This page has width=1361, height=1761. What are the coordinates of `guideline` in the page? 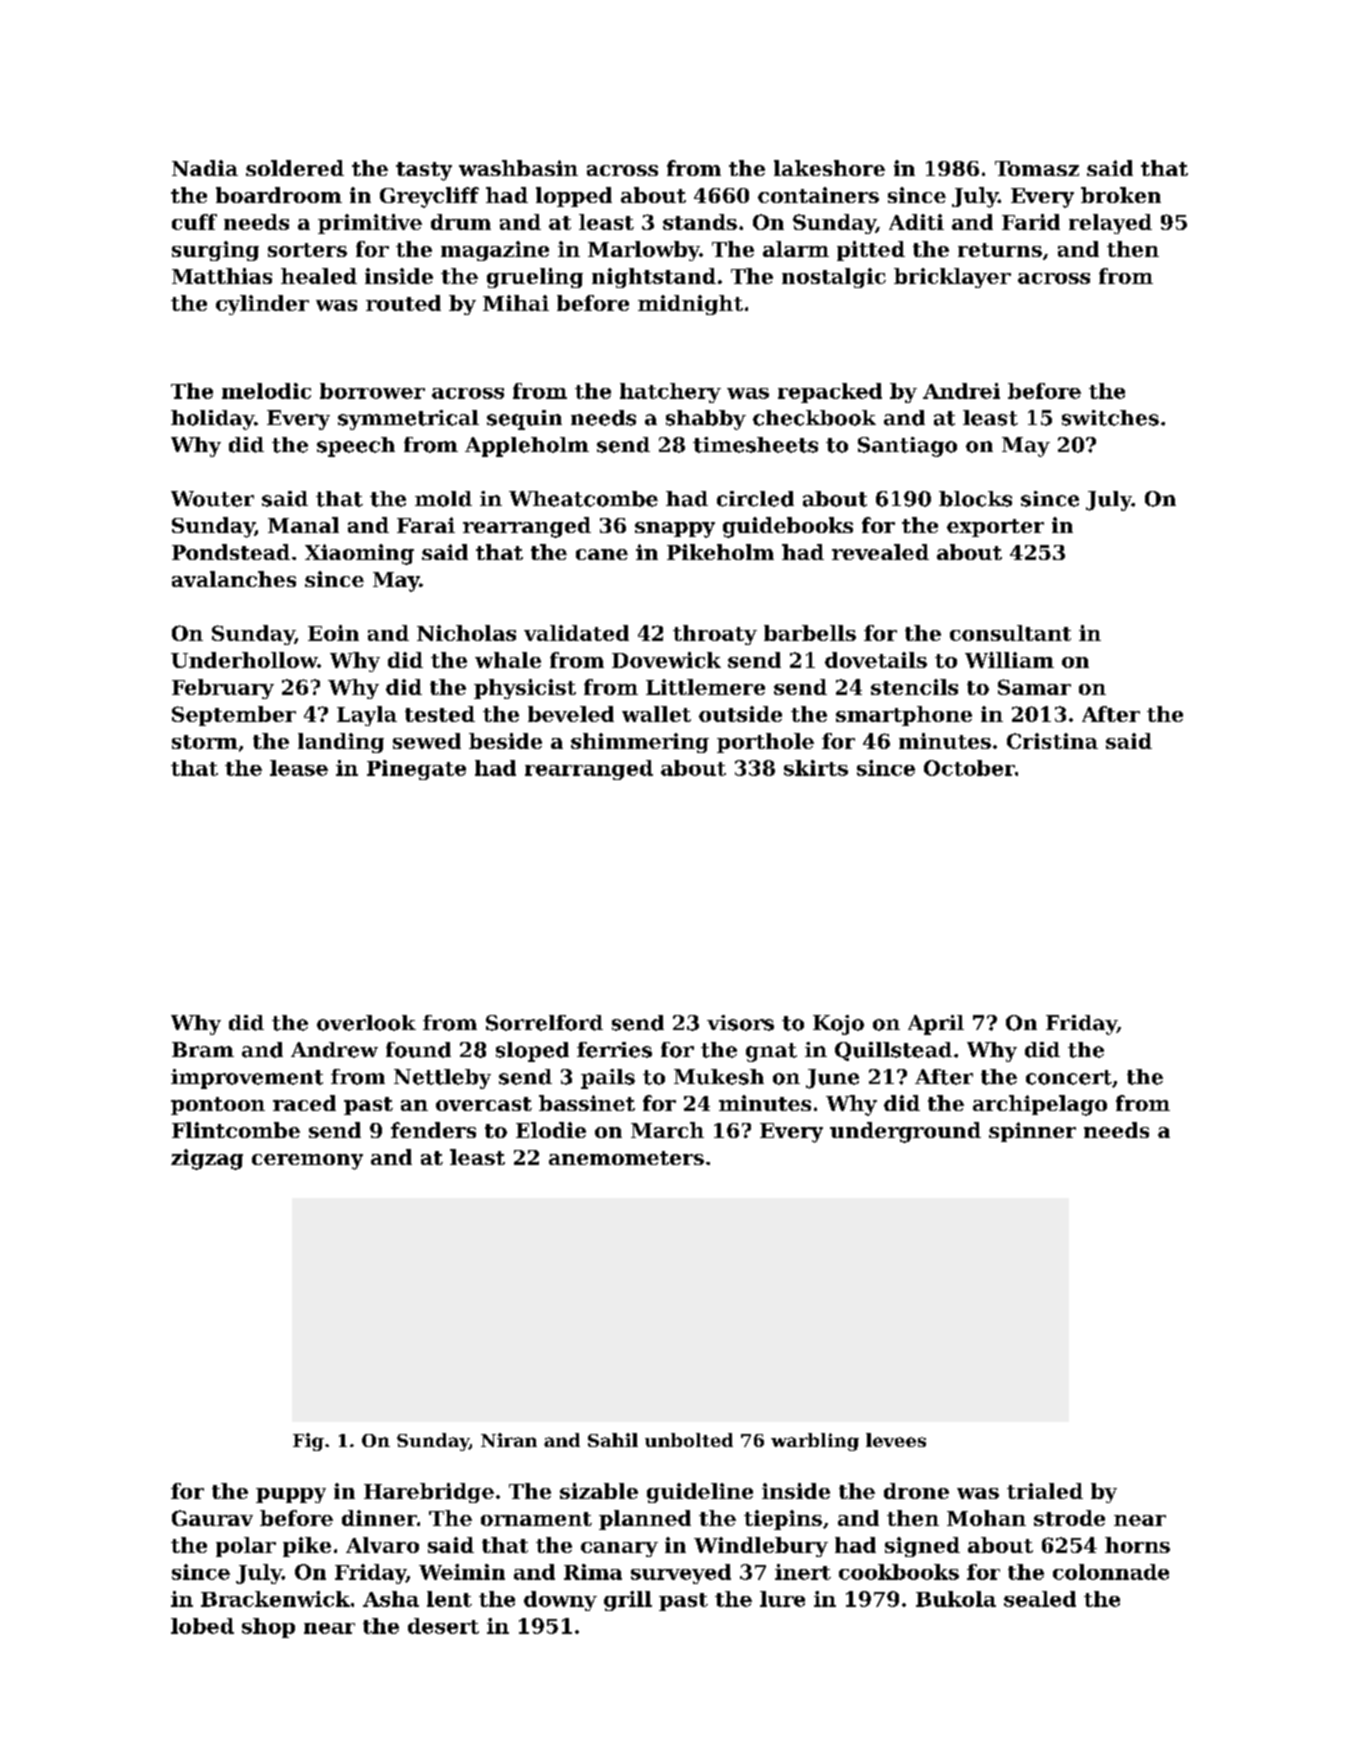 It's located at (700, 1493).
